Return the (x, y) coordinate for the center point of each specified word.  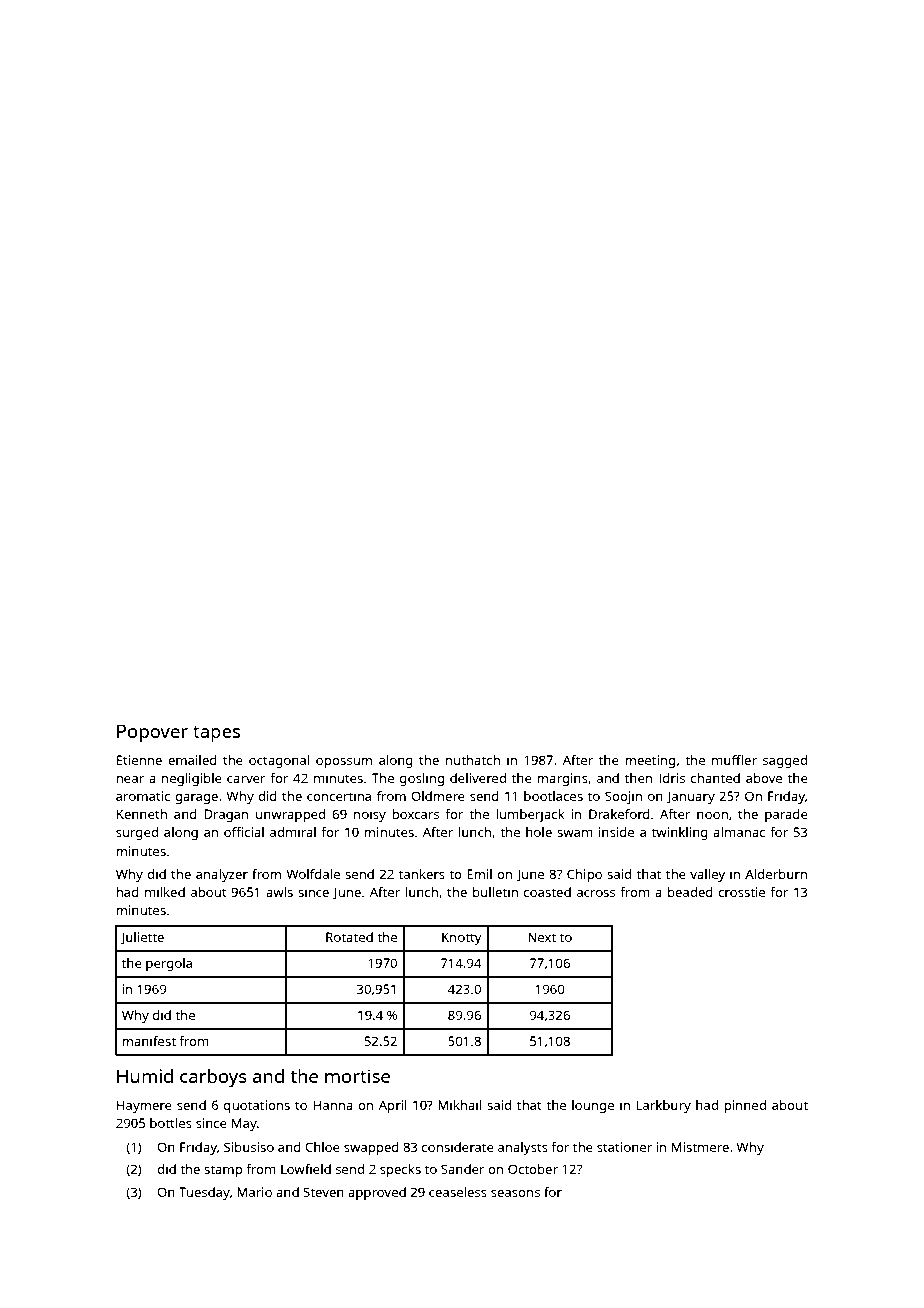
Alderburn (776, 874)
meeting (650, 761)
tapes (216, 734)
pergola (169, 964)
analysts (523, 1148)
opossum (344, 763)
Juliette (142, 938)
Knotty (462, 938)
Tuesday (204, 1193)
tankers (422, 874)
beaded (690, 892)
